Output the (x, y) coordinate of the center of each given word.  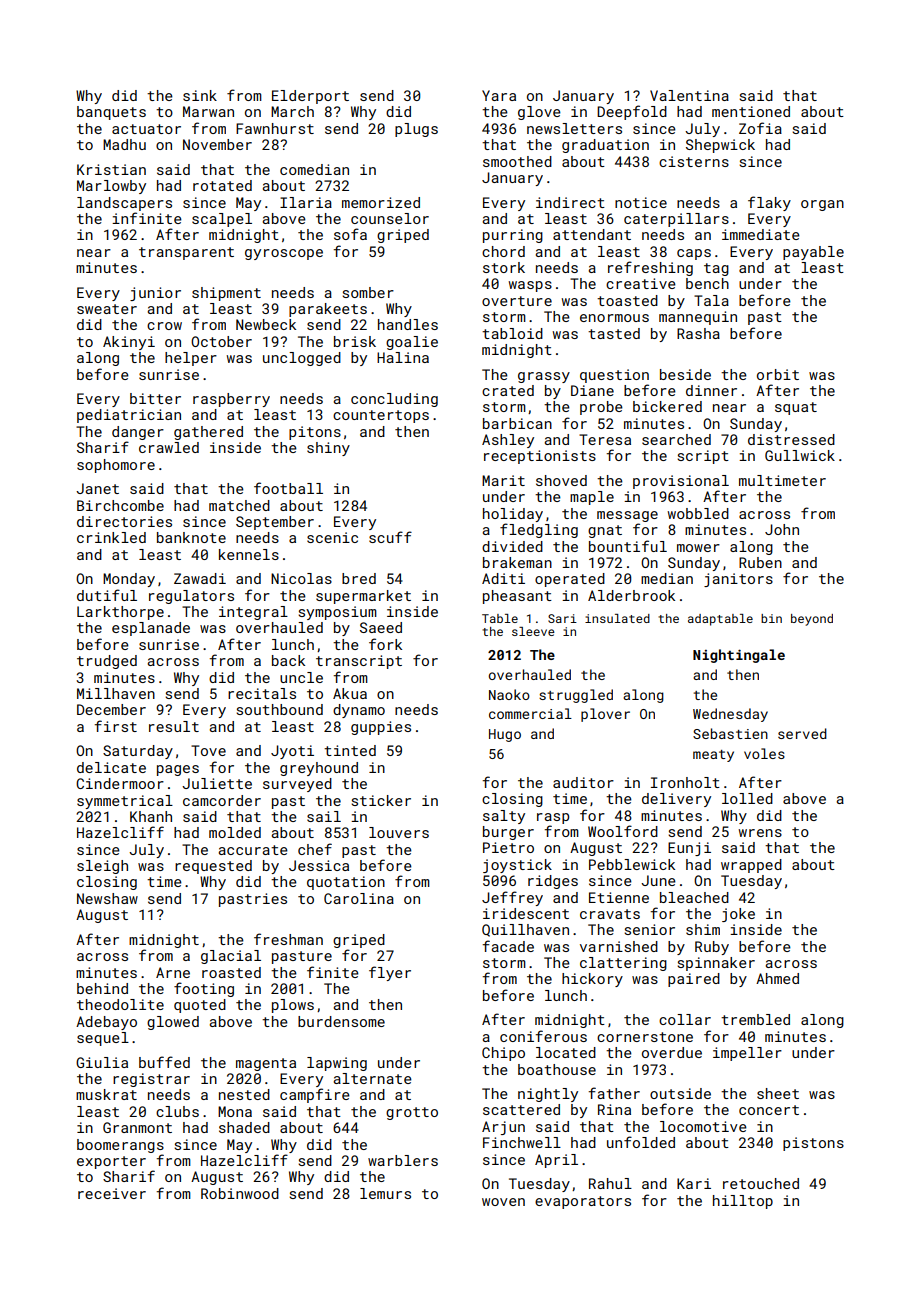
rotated (222, 185)
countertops (381, 416)
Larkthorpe (120, 613)
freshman (288, 939)
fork (385, 644)
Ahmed (777, 978)
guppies (381, 728)
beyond (812, 620)
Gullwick (800, 455)
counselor (390, 218)
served (802, 733)
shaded (244, 1127)
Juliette (217, 783)
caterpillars (676, 220)
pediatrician (129, 416)
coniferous (543, 1036)
